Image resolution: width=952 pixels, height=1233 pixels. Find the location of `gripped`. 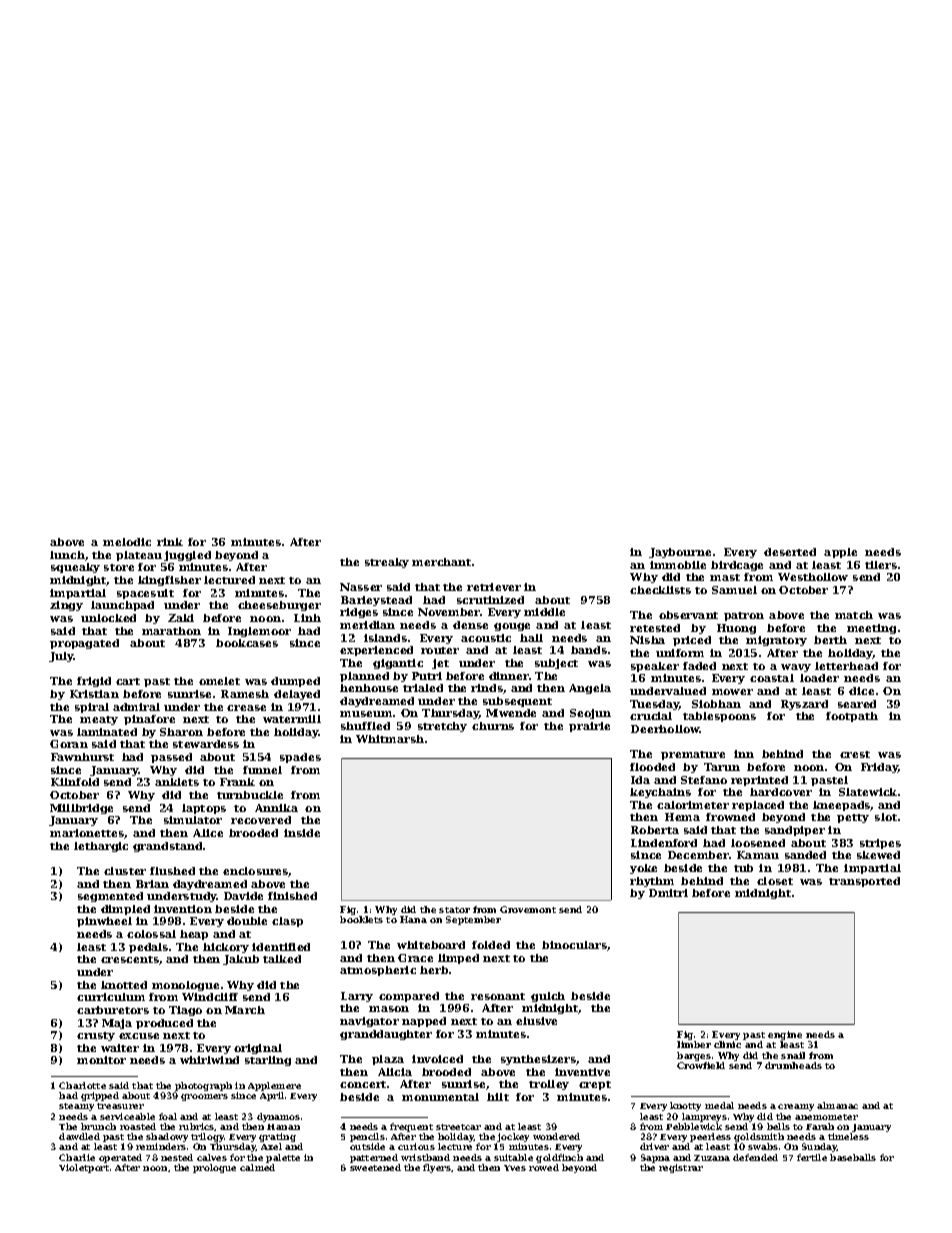

gripped is located at coordinates (100, 1096).
